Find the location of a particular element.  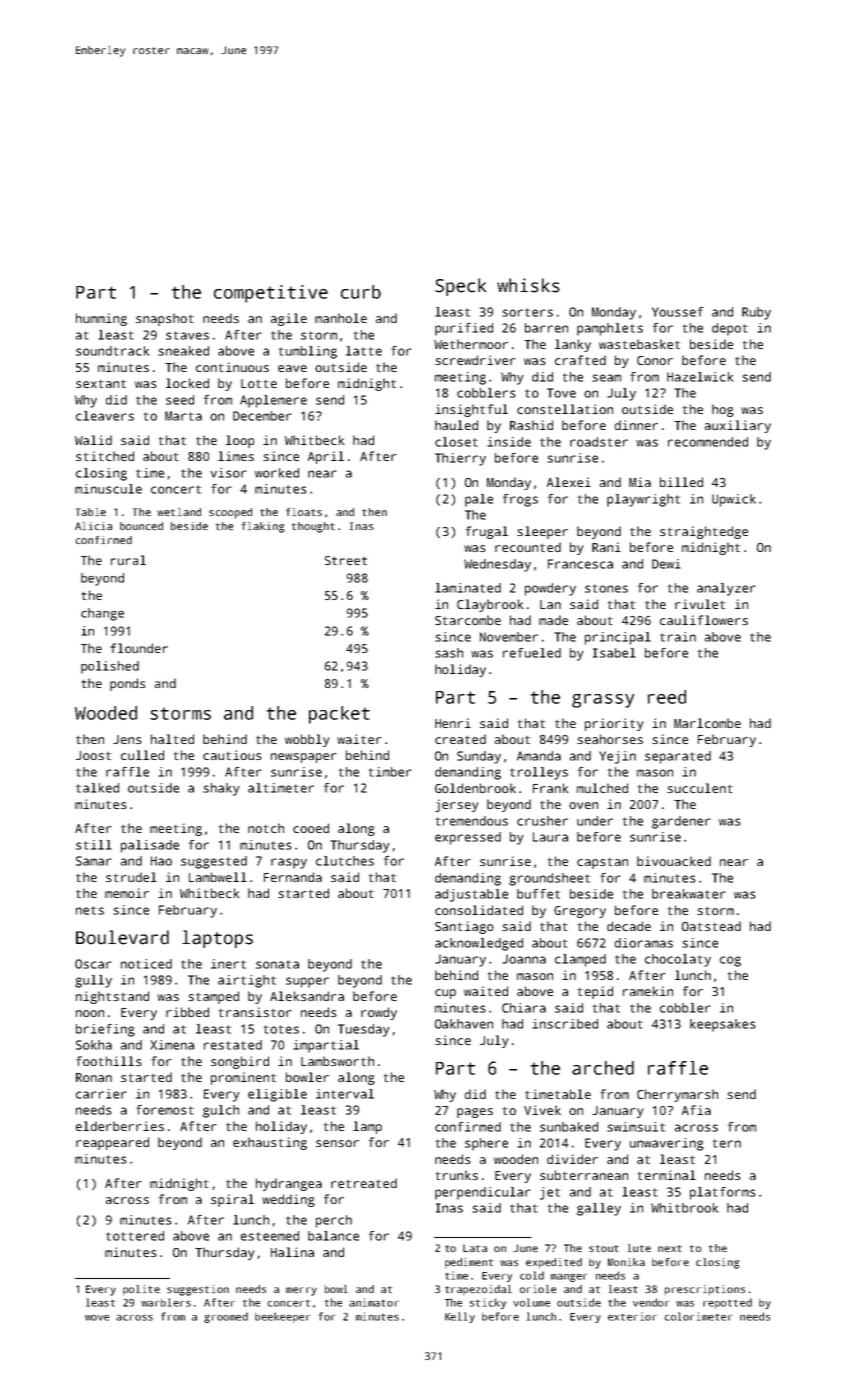

Marlcombe is located at coordinates (707, 723).
